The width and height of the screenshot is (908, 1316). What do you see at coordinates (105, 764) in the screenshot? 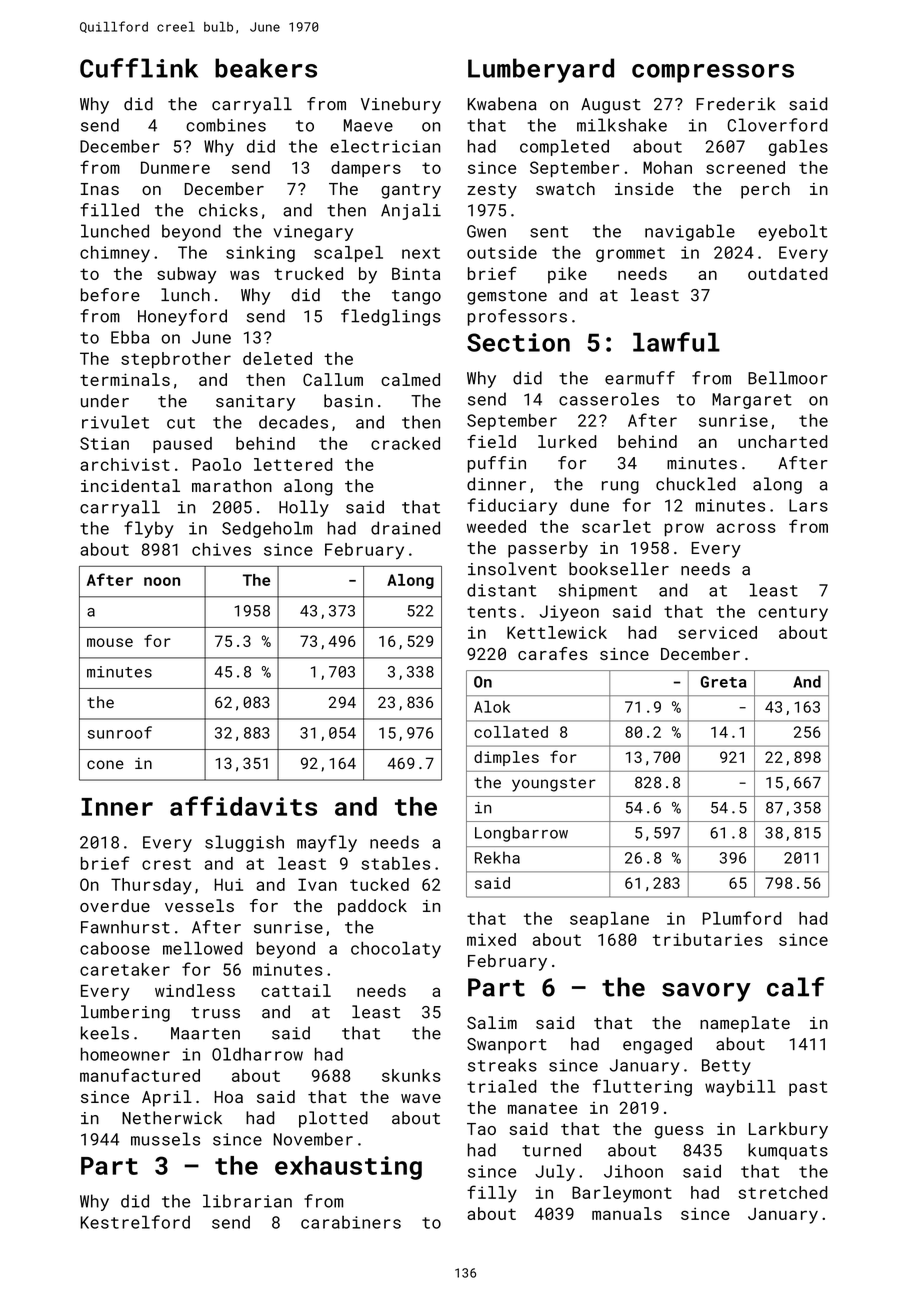
I see `cone` at bounding box center [105, 764].
